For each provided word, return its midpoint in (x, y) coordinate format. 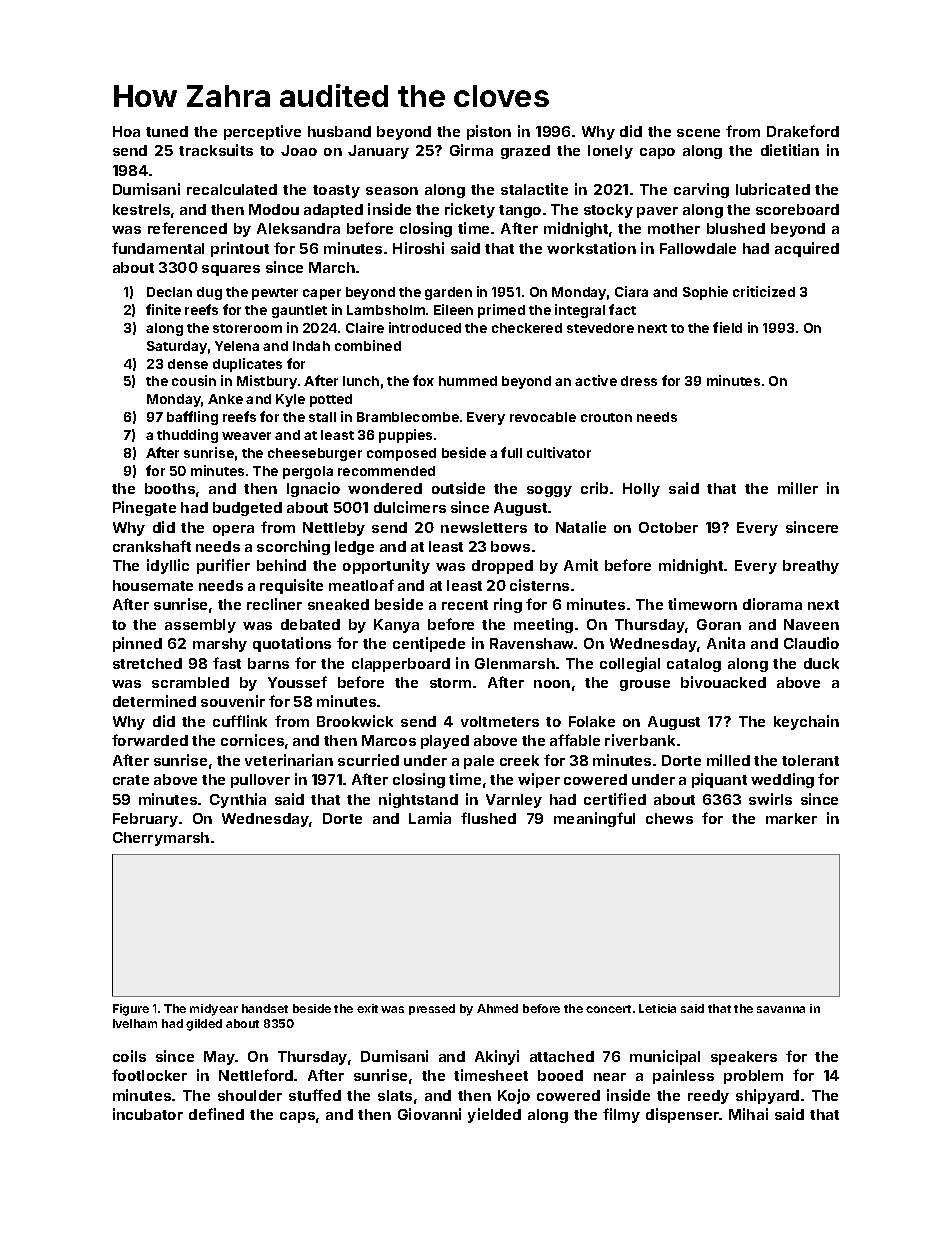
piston (489, 132)
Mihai (748, 1114)
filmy (621, 1115)
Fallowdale (698, 248)
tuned (167, 131)
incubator (148, 1114)
